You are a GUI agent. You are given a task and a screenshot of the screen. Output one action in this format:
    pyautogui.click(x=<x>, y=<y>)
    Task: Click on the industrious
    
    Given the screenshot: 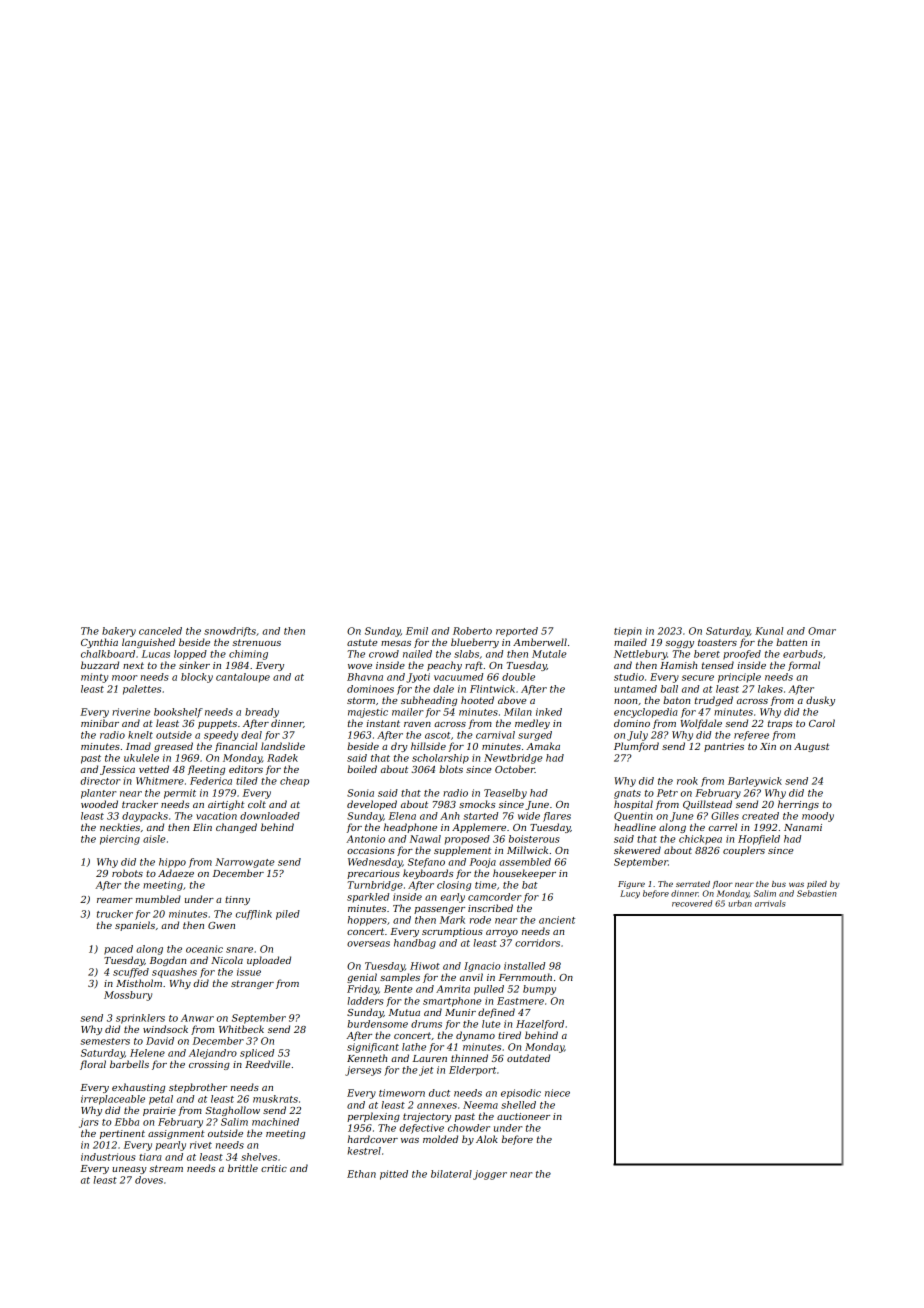 What is the action you would take?
    pyautogui.click(x=108, y=1157)
